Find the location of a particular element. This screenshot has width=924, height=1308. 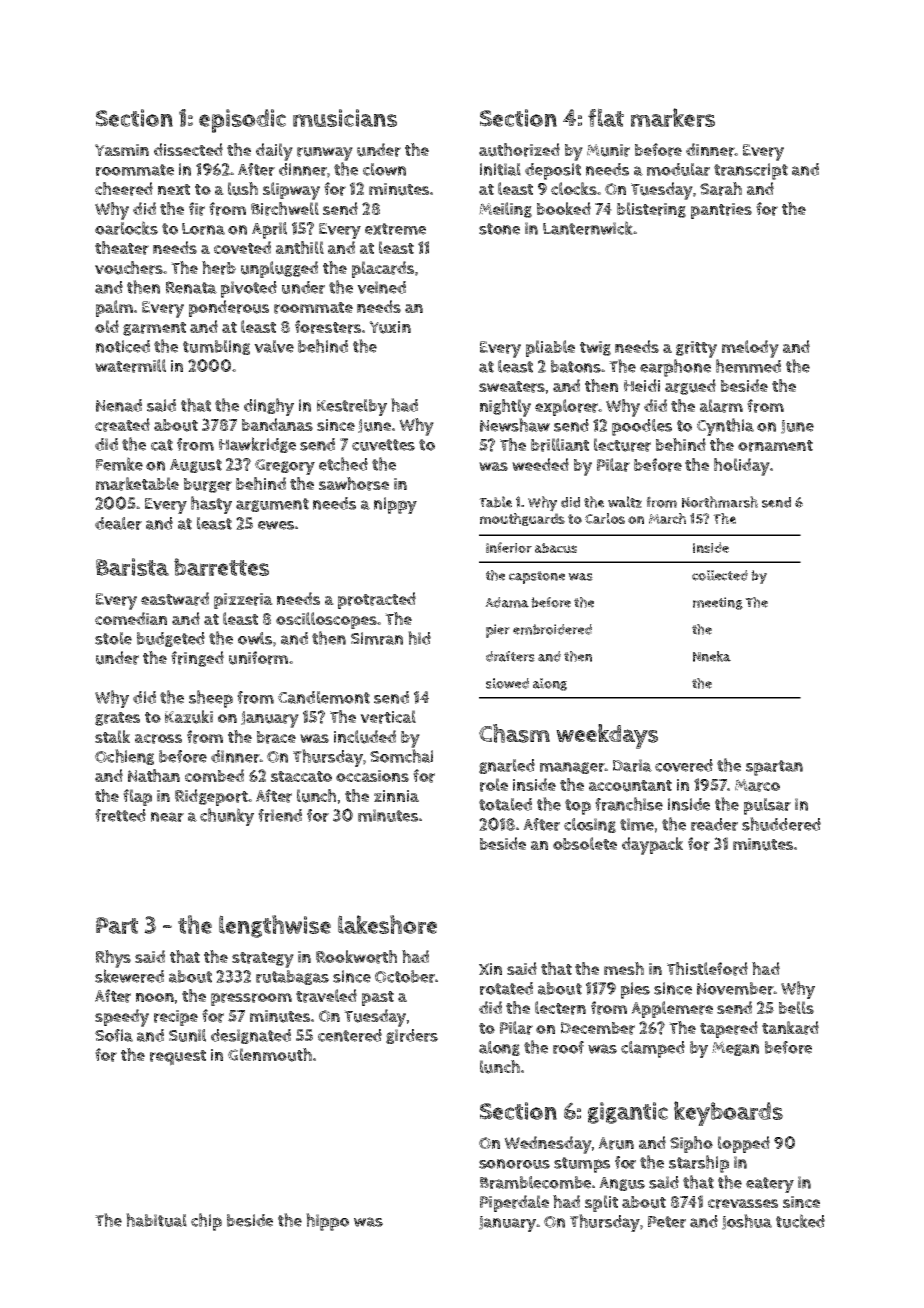

near is located at coordinates (167, 817).
